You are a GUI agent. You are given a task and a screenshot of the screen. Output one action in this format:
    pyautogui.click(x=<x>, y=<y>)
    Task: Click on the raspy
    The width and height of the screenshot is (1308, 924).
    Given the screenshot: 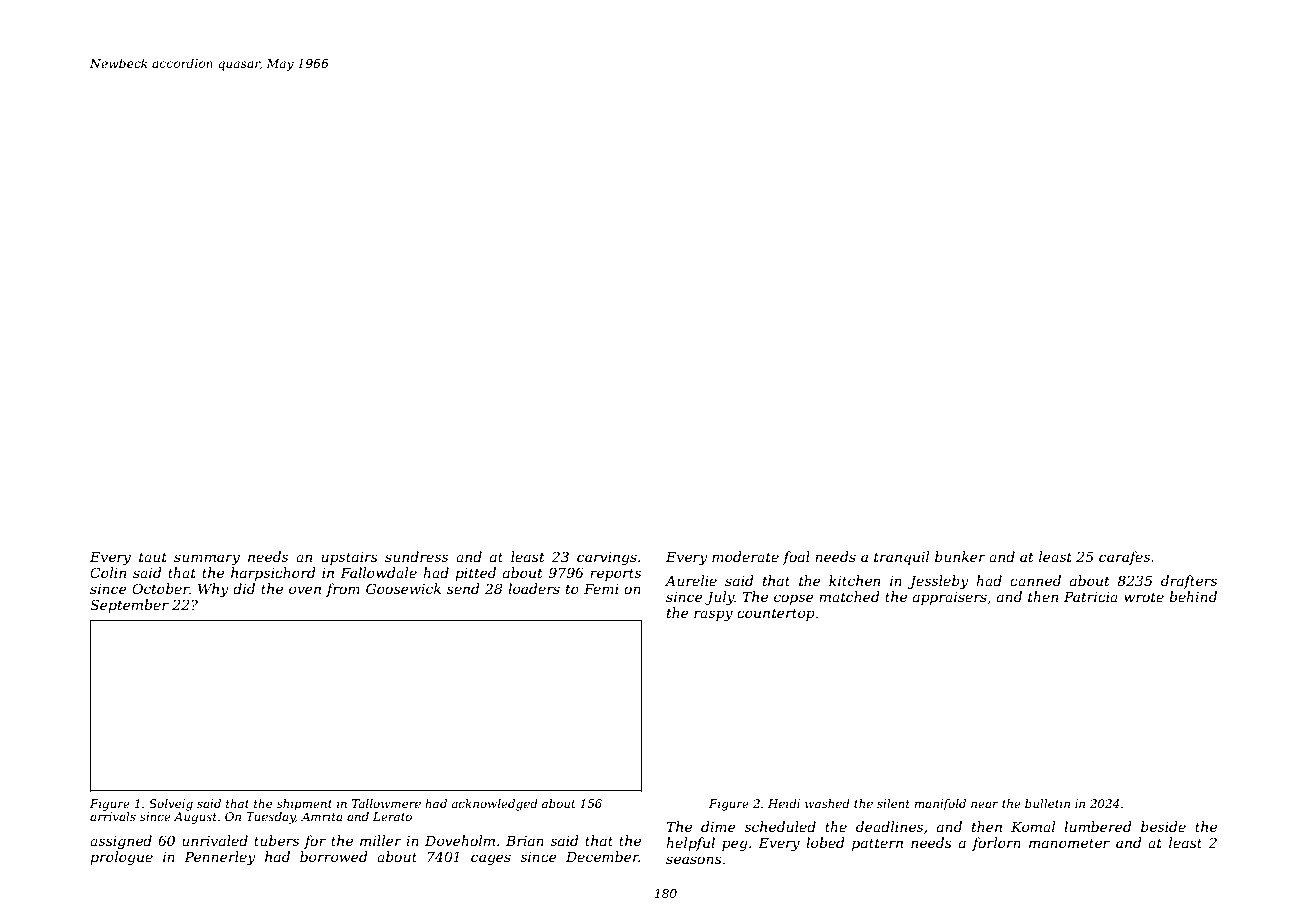 What is the action you would take?
    pyautogui.click(x=713, y=615)
